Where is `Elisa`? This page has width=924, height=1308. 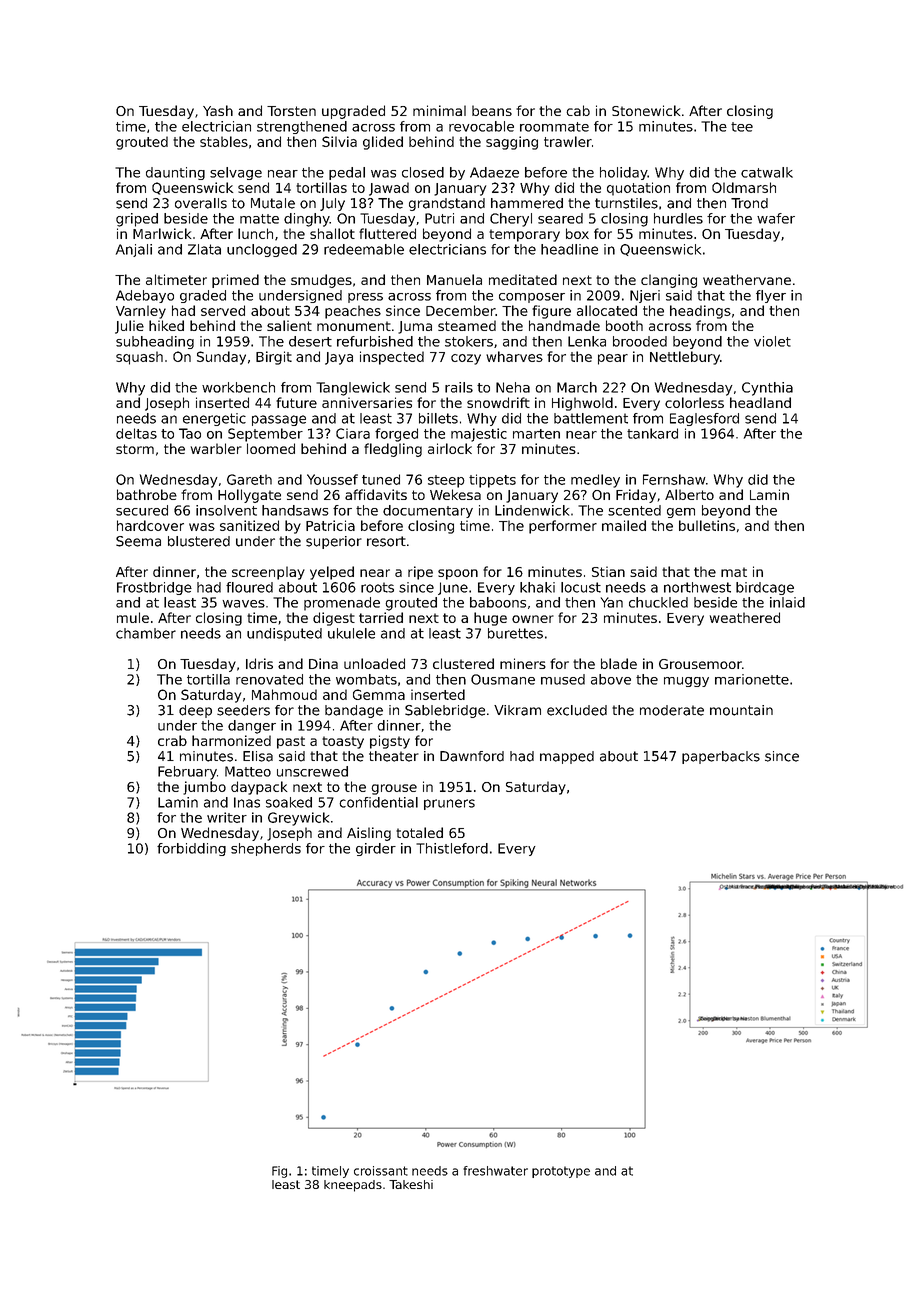
Elisa is located at coordinates (258, 756).
